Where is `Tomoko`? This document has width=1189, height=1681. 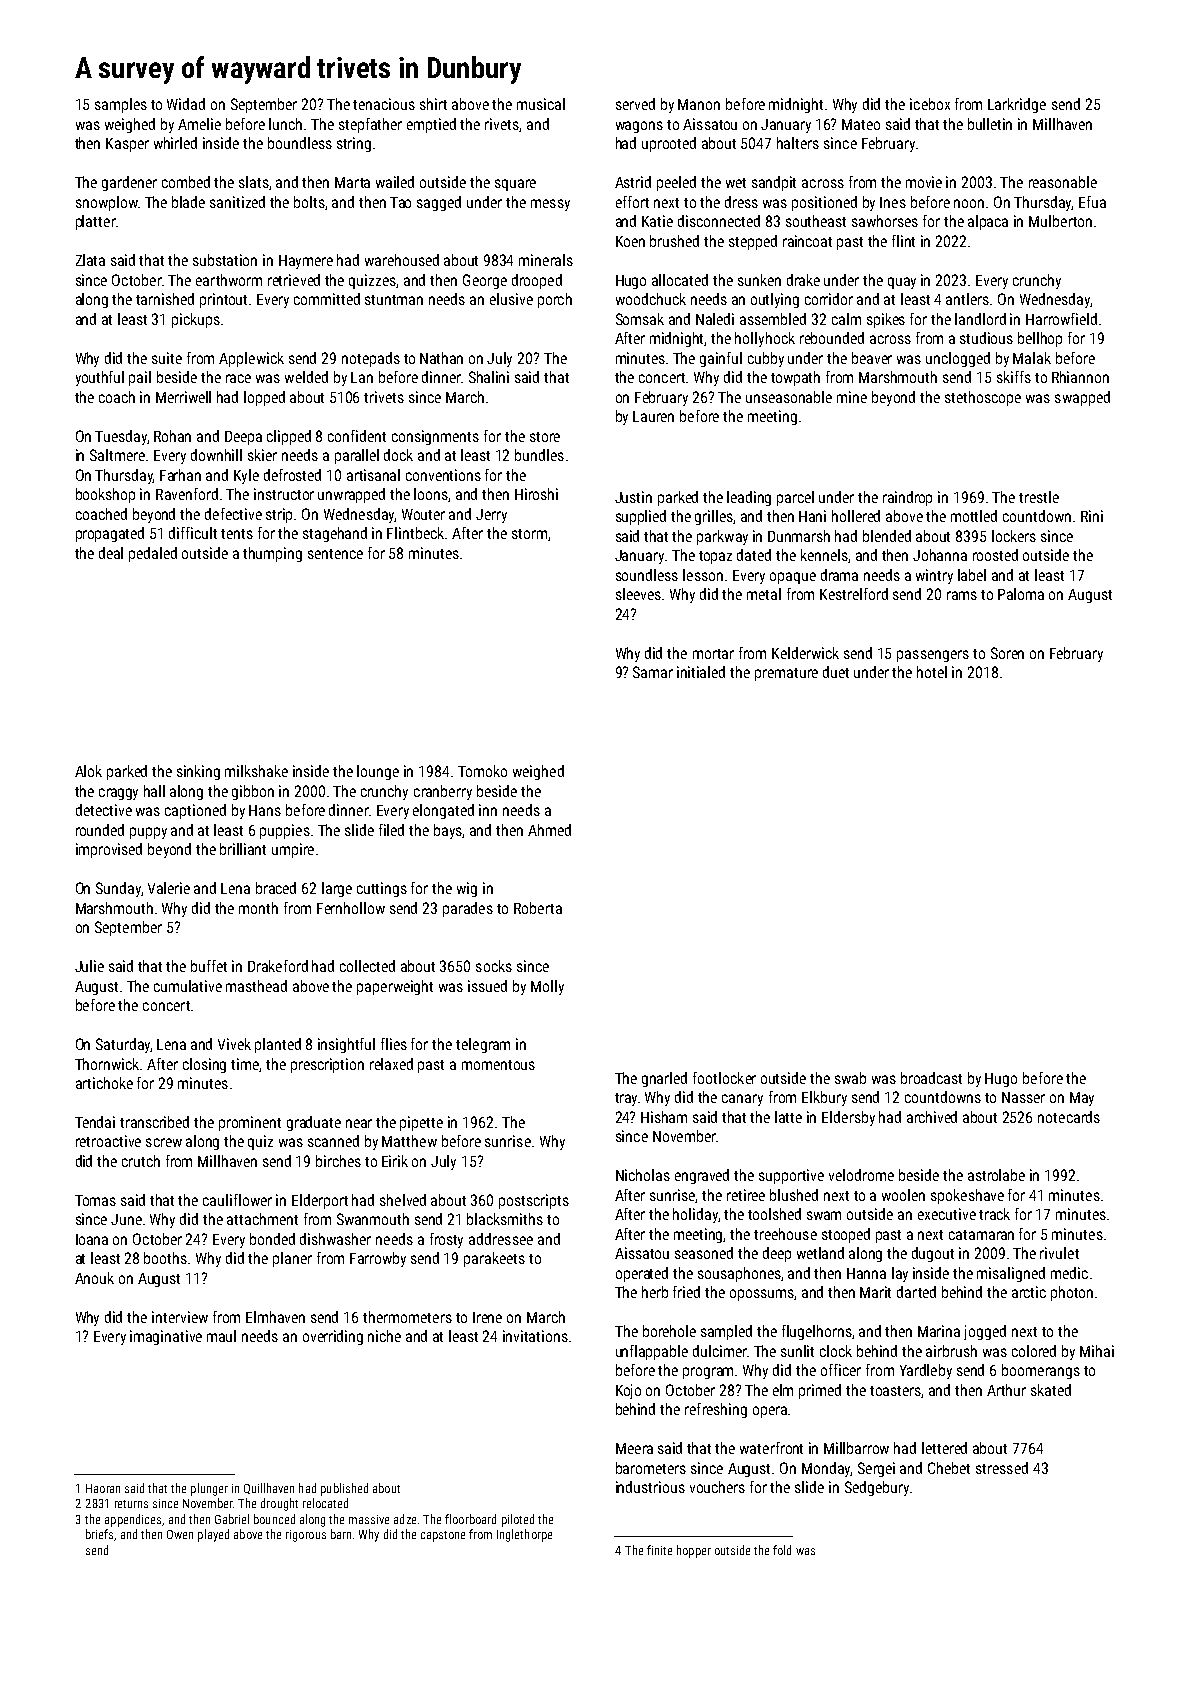 Tomoko is located at coordinates (482, 771).
